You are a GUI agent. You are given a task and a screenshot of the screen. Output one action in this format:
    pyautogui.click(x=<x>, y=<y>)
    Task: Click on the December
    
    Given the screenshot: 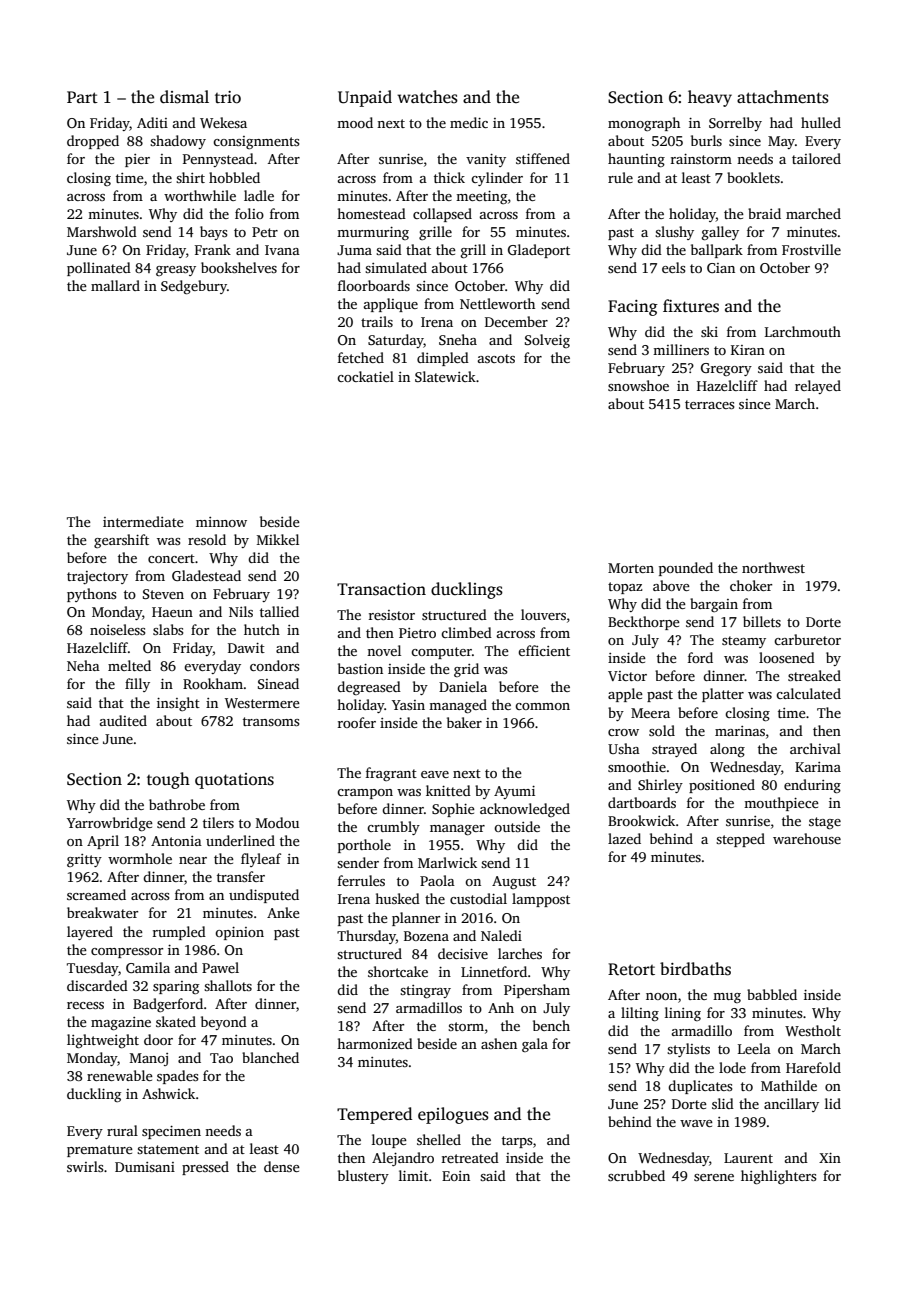 What is the action you would take?
    pyautogui.click(x=516, y=321)
